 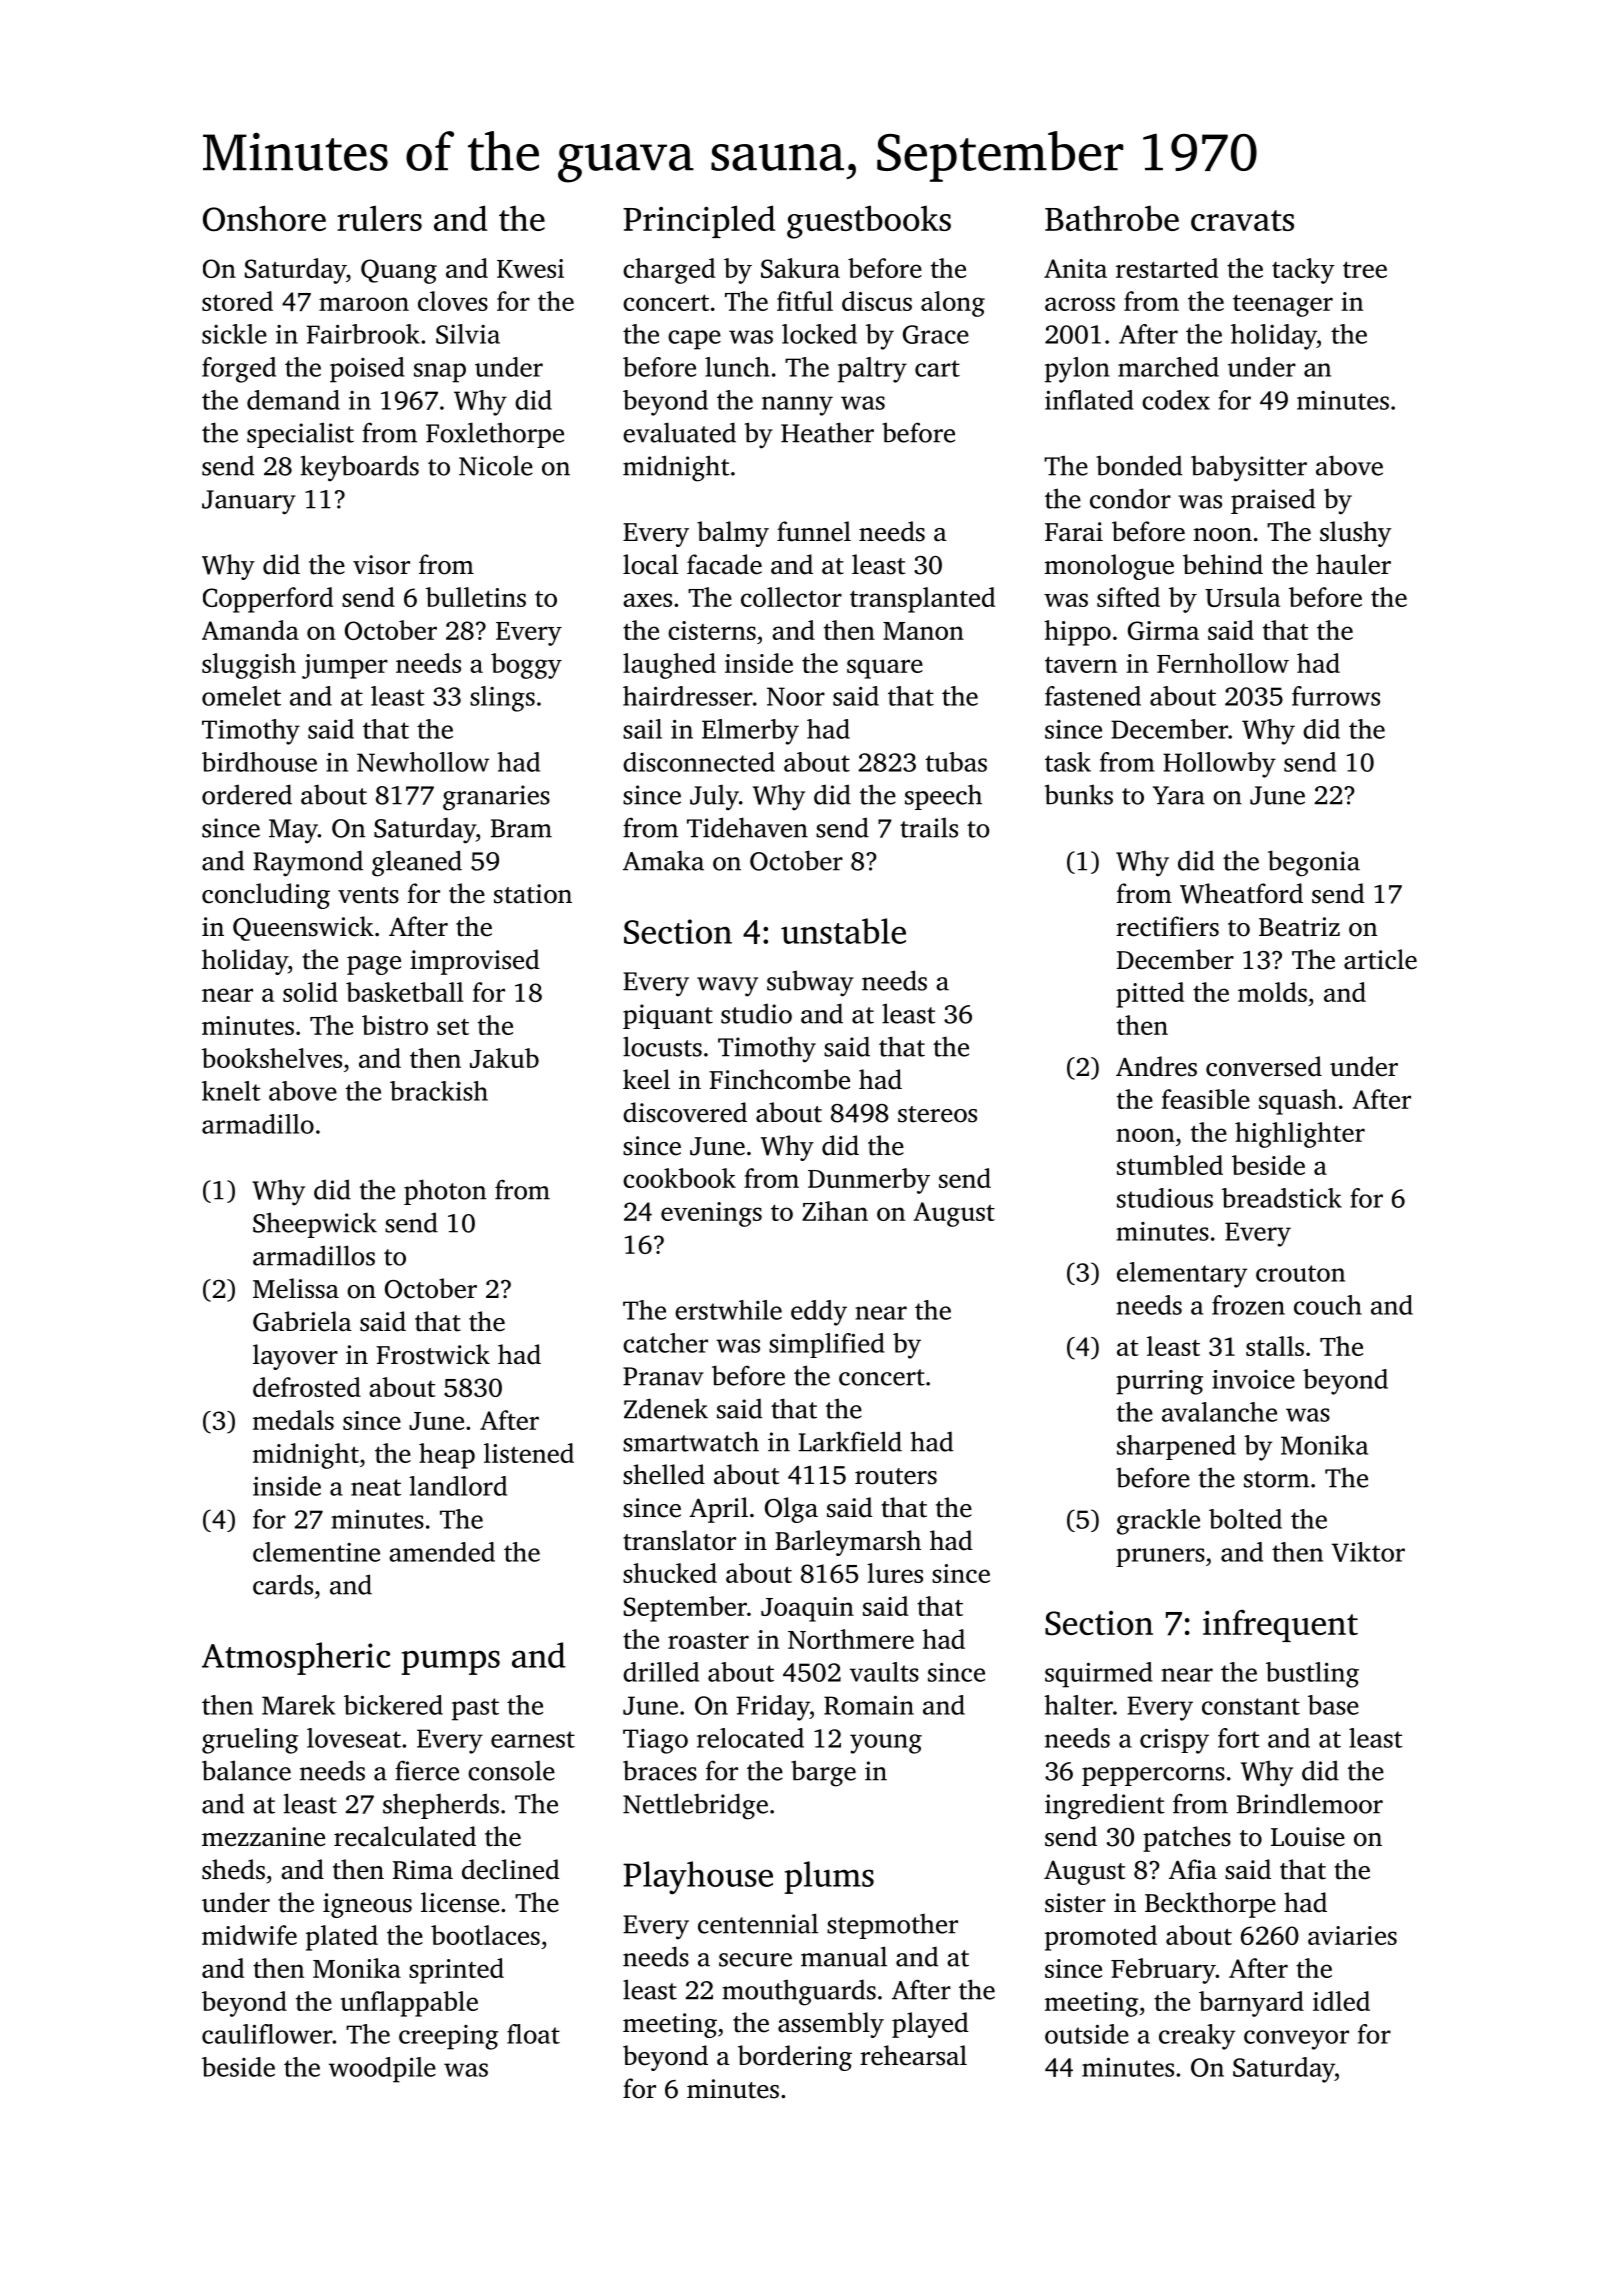 I want to click on rulers, so click(x=379, y=218).
